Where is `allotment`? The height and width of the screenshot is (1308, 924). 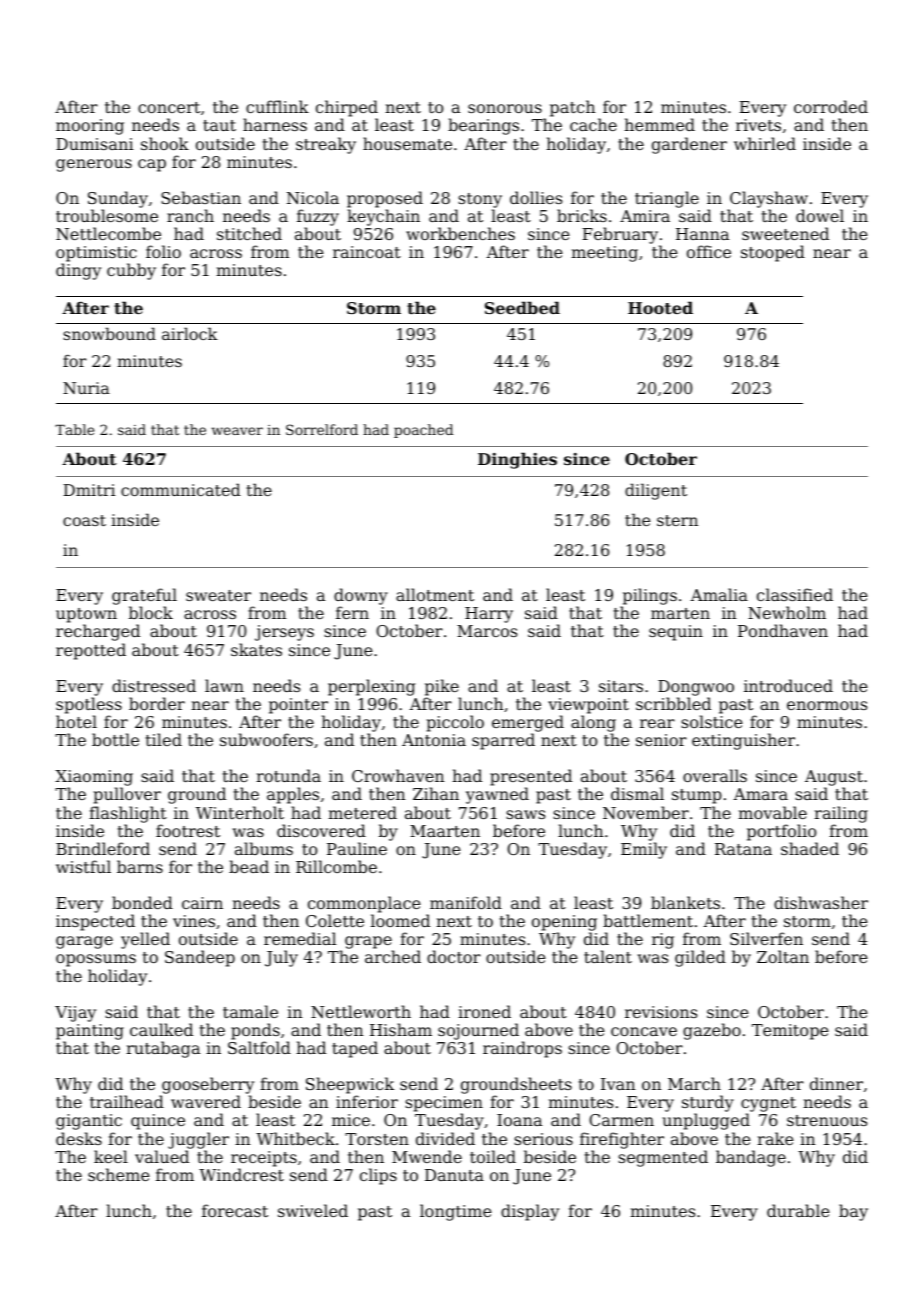
allotment is located at coordinates (435, 594).
